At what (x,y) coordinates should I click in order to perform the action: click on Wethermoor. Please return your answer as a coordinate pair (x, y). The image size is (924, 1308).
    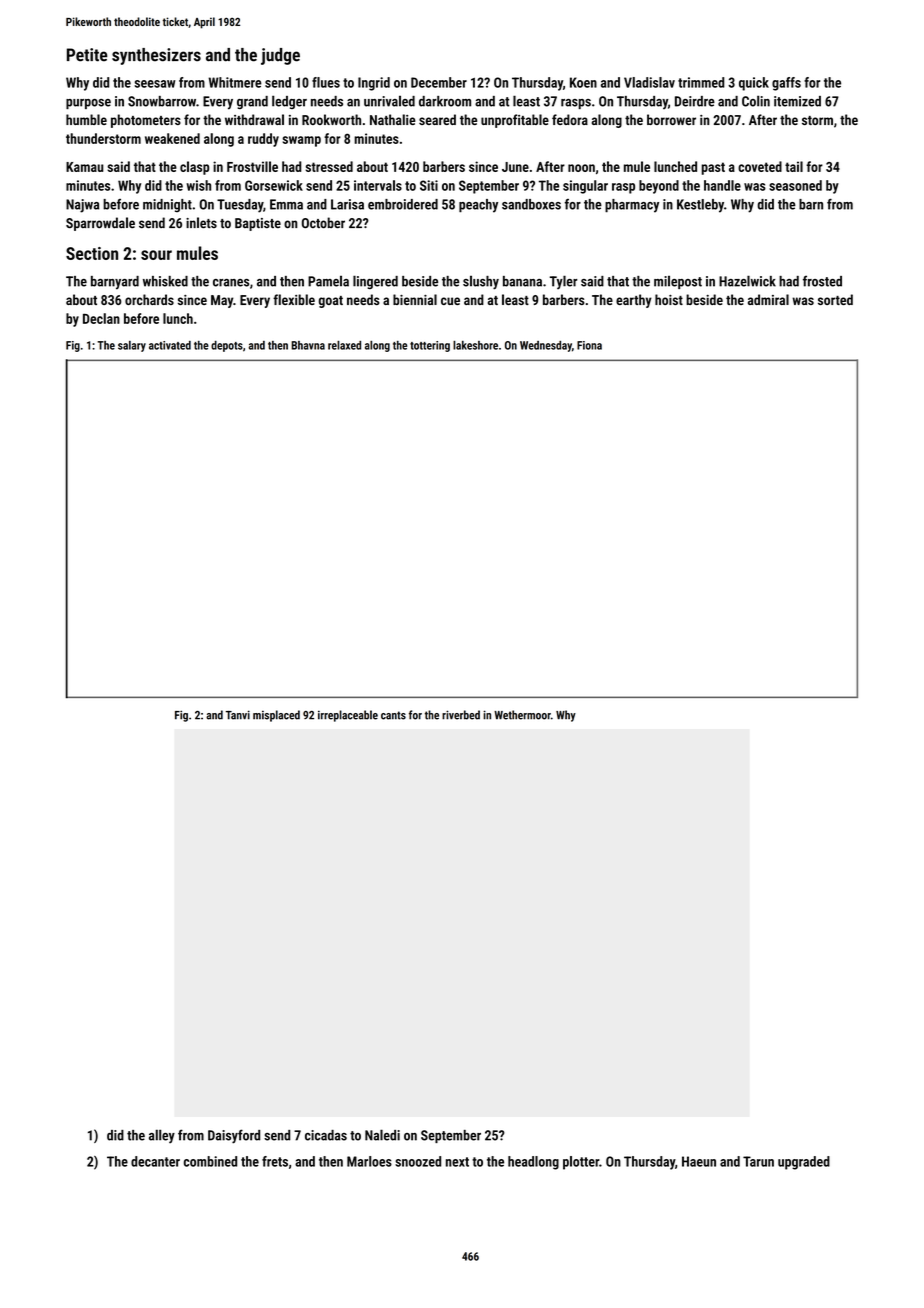
    Looking at the image, I should click on (522, 715).
